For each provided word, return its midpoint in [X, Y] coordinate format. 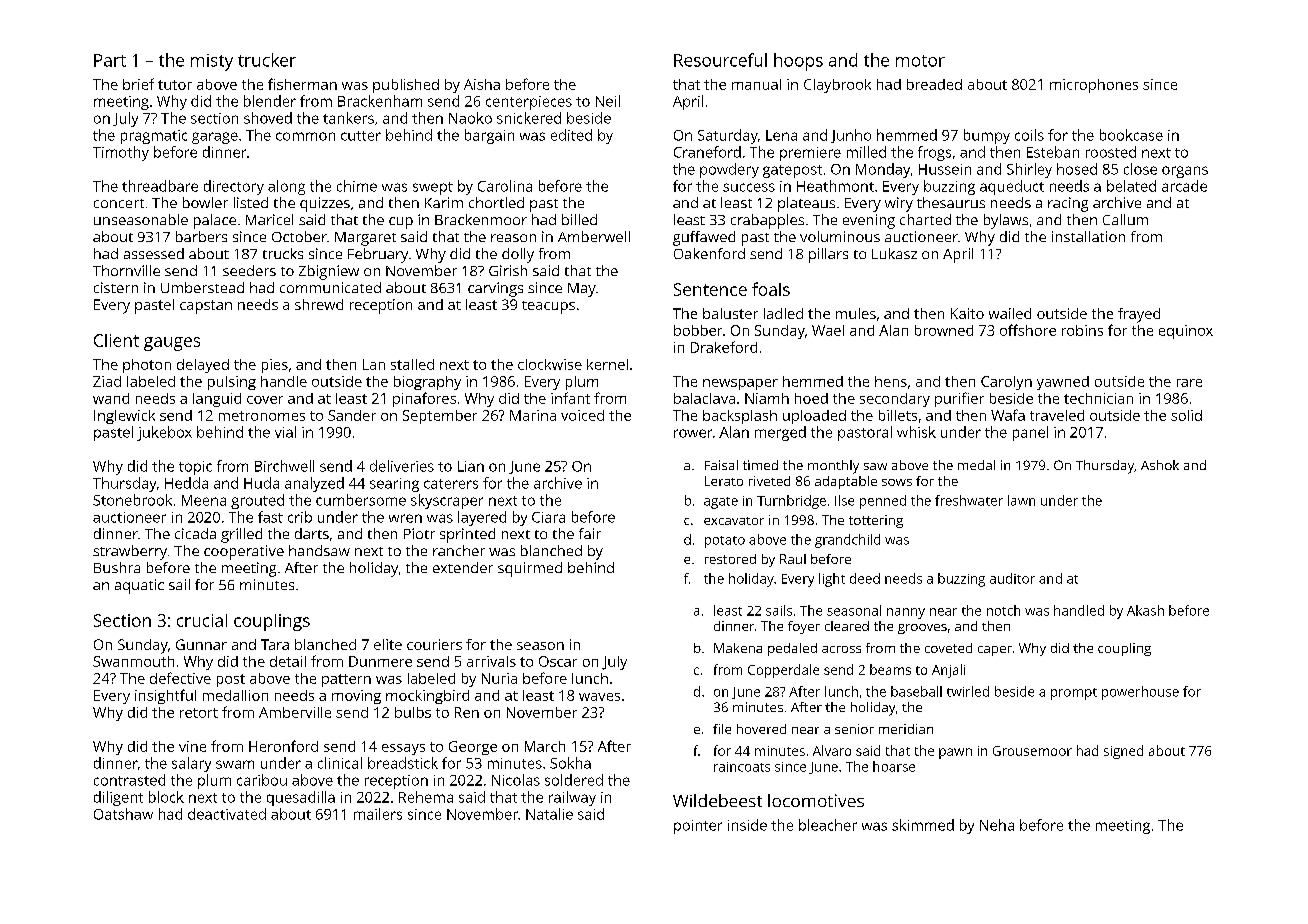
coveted [948, 648]
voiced [582, 415]
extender [463, 567]
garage [215, 138]
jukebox [164, 433]
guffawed [704, 238]
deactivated [227, 814]
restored [730, 559]
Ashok [1160, 465]
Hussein [945, 169]
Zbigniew [329, 272]
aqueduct [1012, 187]
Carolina [505, 186]
